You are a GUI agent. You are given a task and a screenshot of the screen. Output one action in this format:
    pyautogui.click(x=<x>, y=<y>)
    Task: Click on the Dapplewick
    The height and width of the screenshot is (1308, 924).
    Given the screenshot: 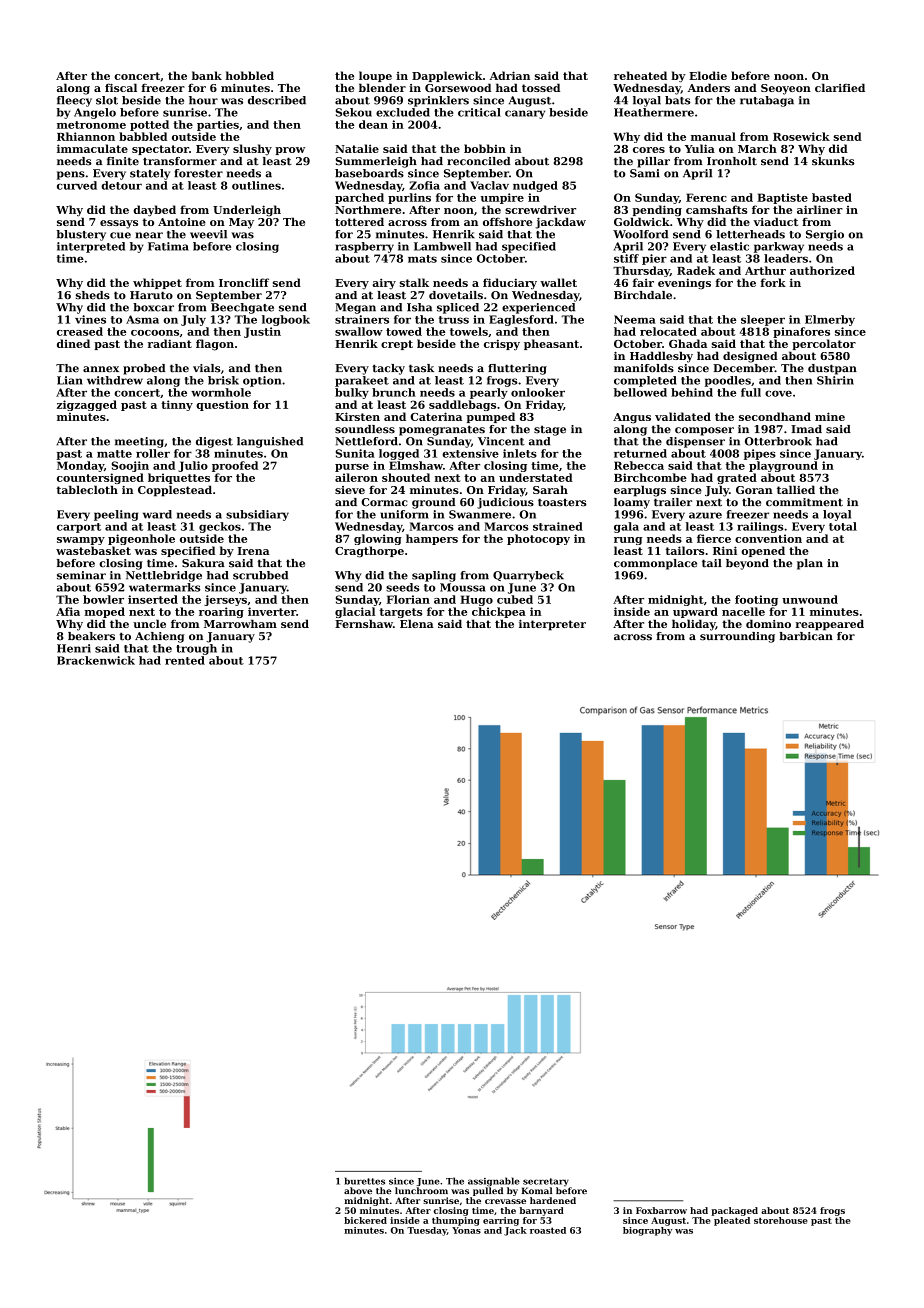 What is the action you would take?
    pyautogui.click(x=447, y=76)
